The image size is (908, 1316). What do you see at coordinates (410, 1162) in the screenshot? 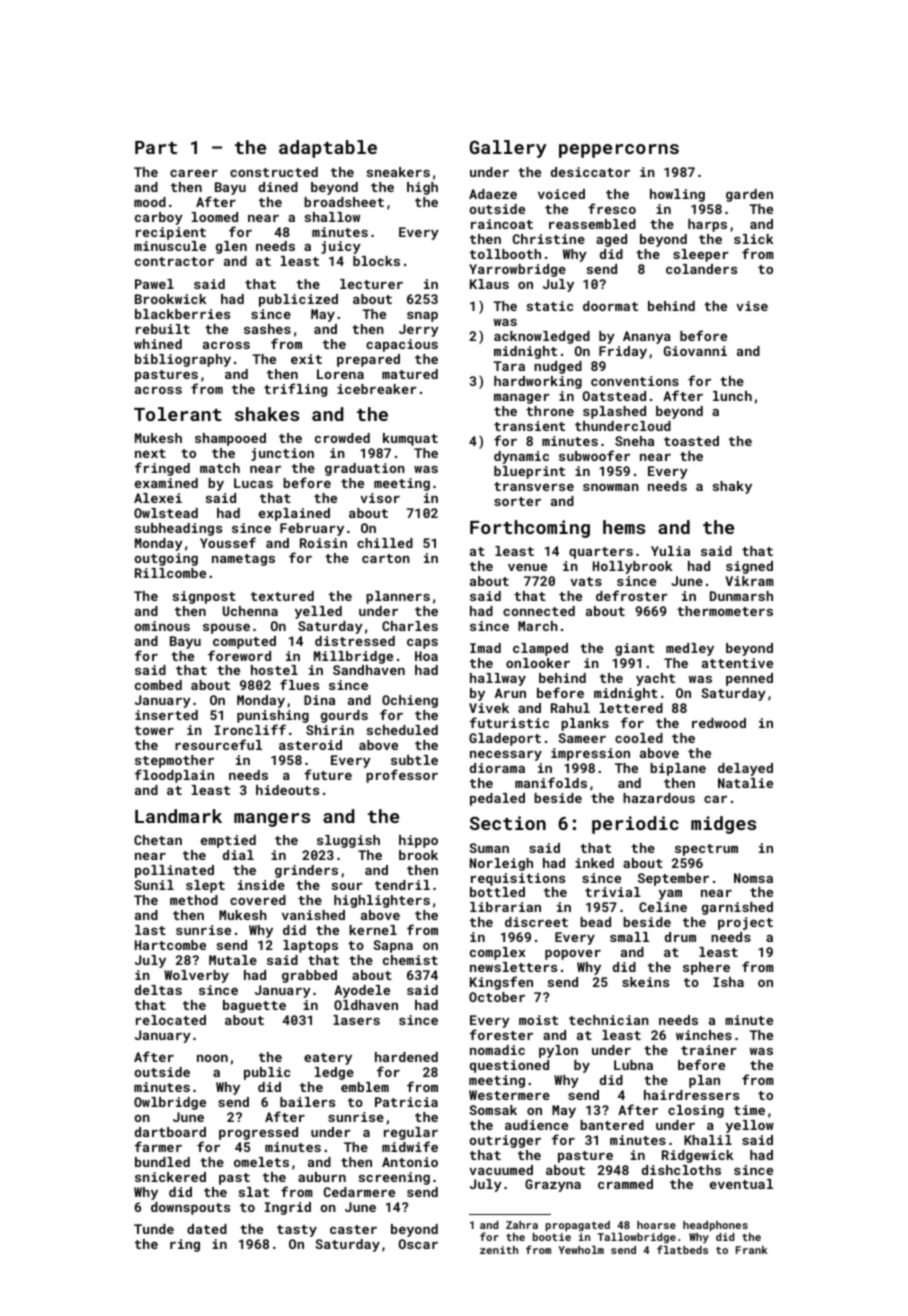
I see `Antonio` at bounding box center [410, 1162].
